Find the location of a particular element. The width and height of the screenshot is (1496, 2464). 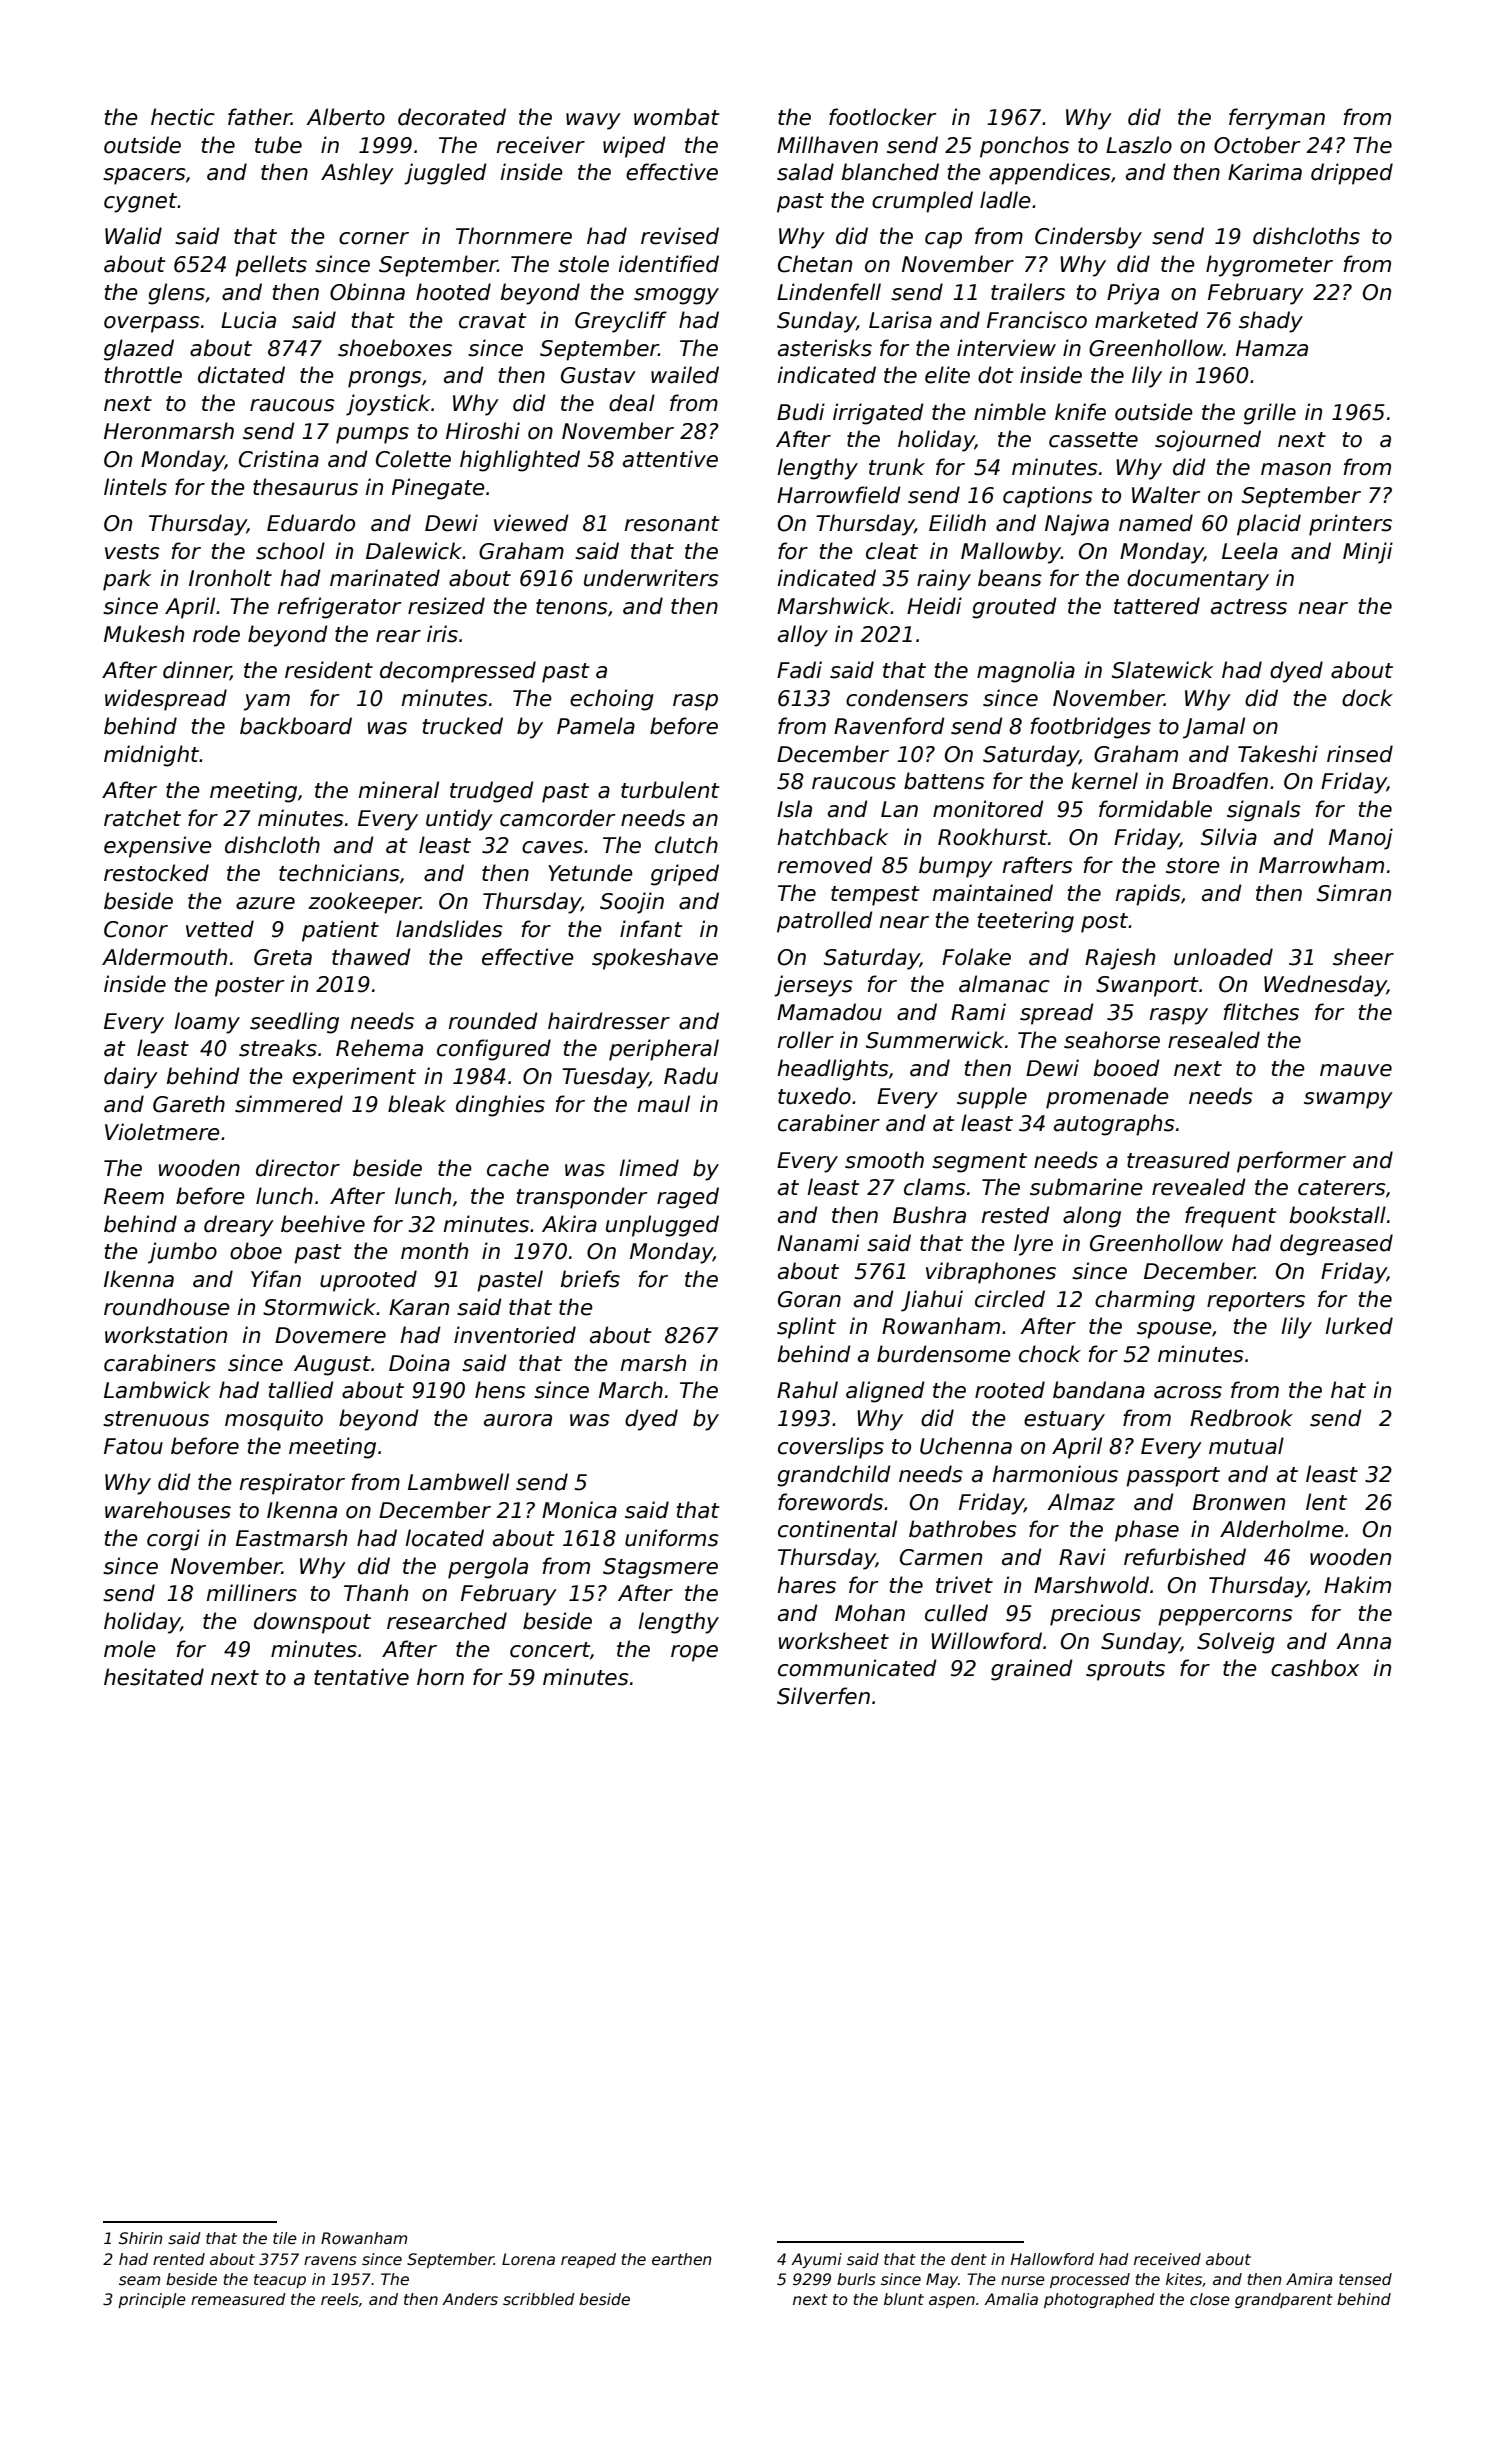

patrolled is located at coordinates (825, 922).
